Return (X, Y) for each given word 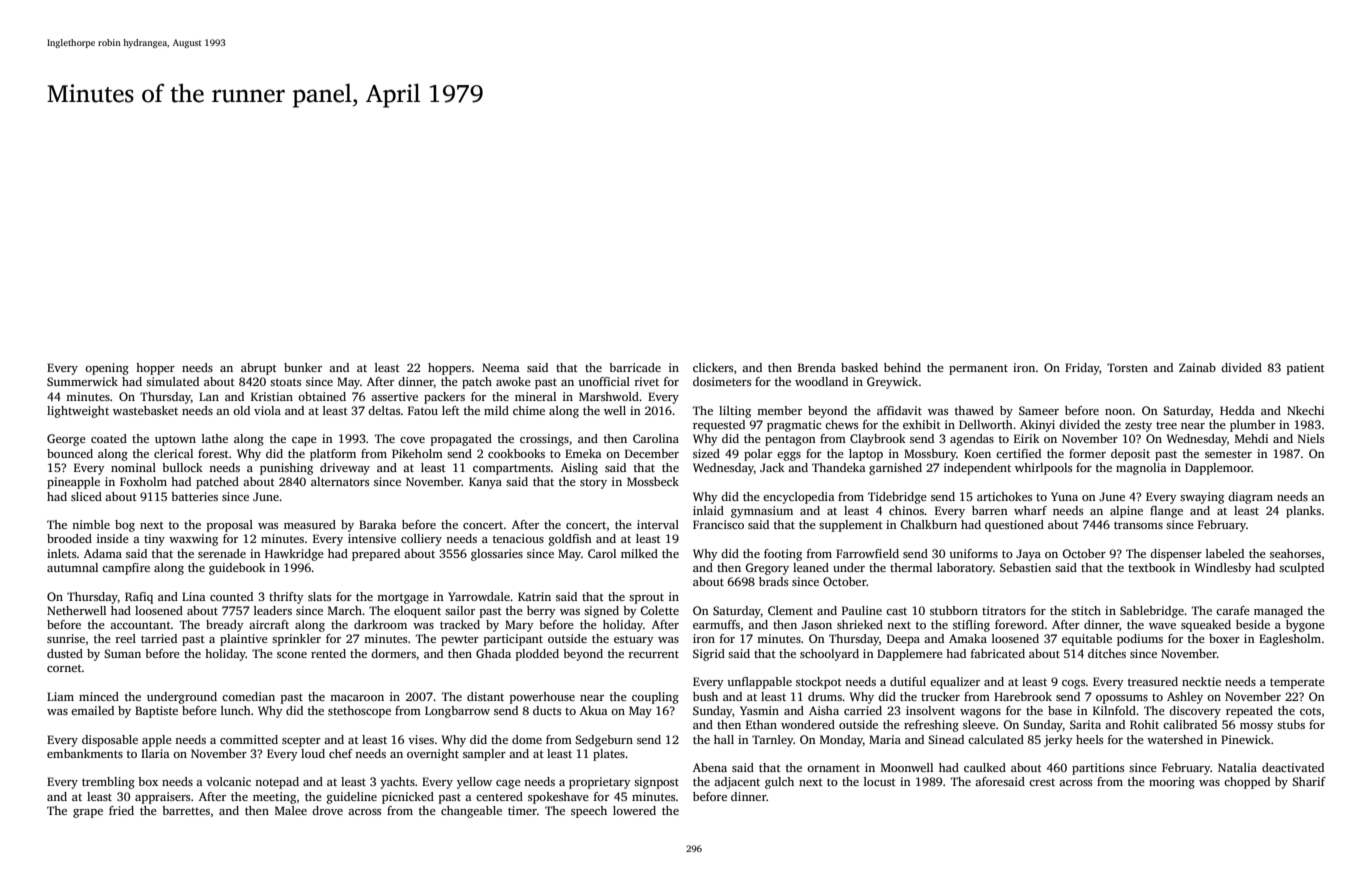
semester (1228, 454)
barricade (635, 367)
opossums (1122, 699)
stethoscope (359, 712)
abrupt (259, 369)
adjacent (737, 783)
